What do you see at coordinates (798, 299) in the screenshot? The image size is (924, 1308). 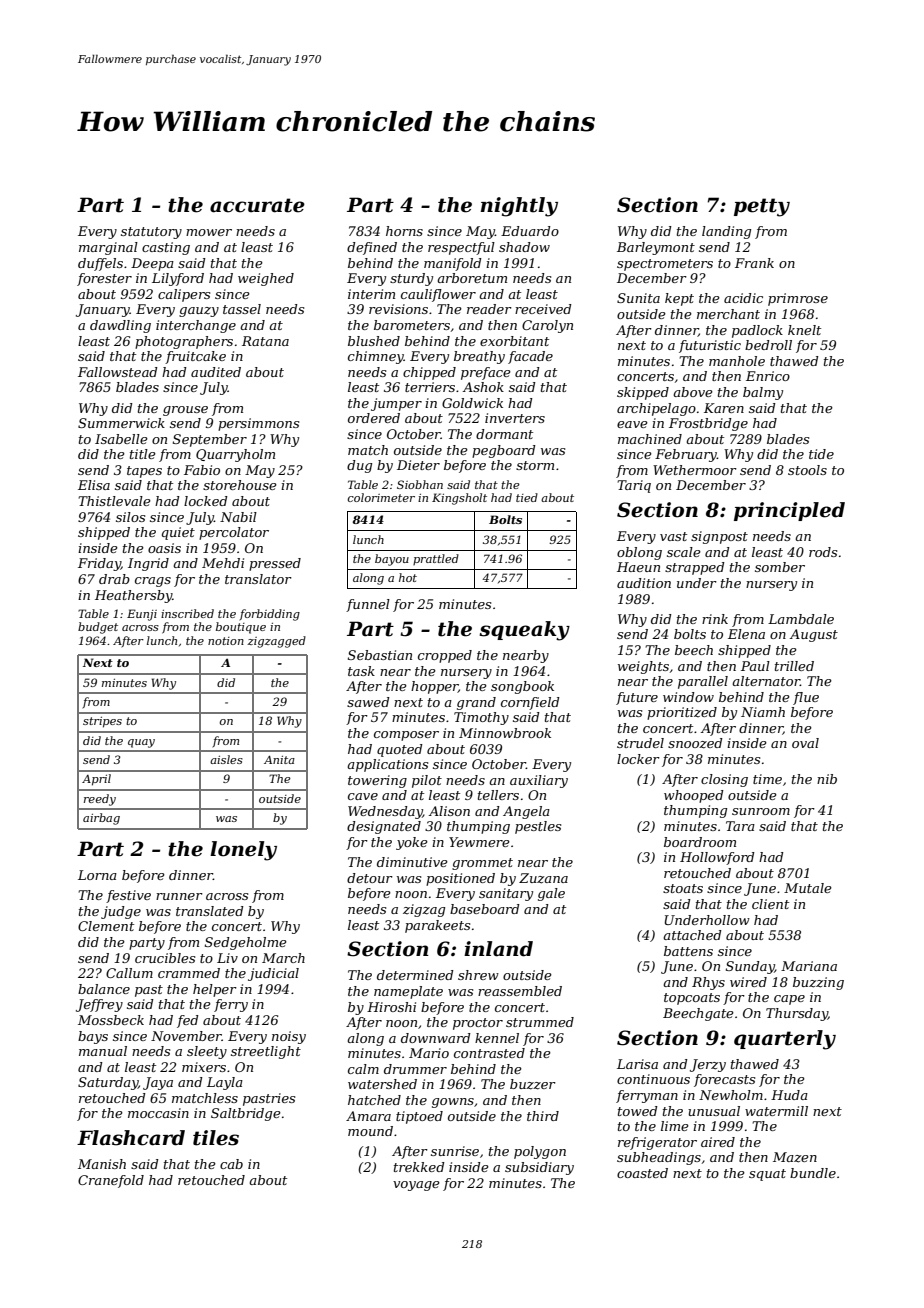 I see `primrose` at bounding box center [798, 299].
